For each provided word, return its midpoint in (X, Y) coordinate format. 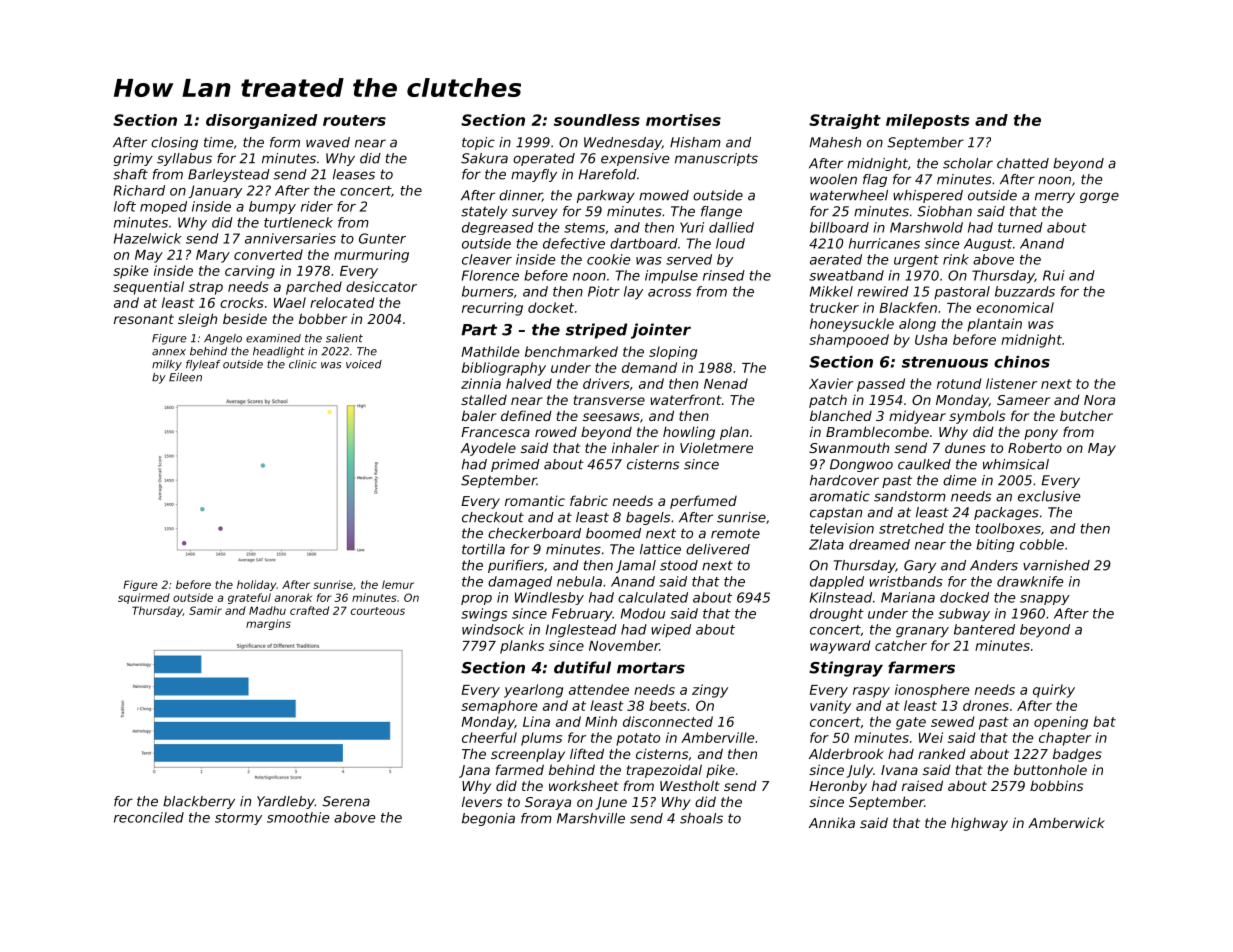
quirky (1054, 691)
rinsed (724, 275)
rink (956, 259)
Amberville (717, 737)
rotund (959, 383)
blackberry (199, 802)
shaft (130, 174)
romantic (535, 500)
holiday (257, 585)
